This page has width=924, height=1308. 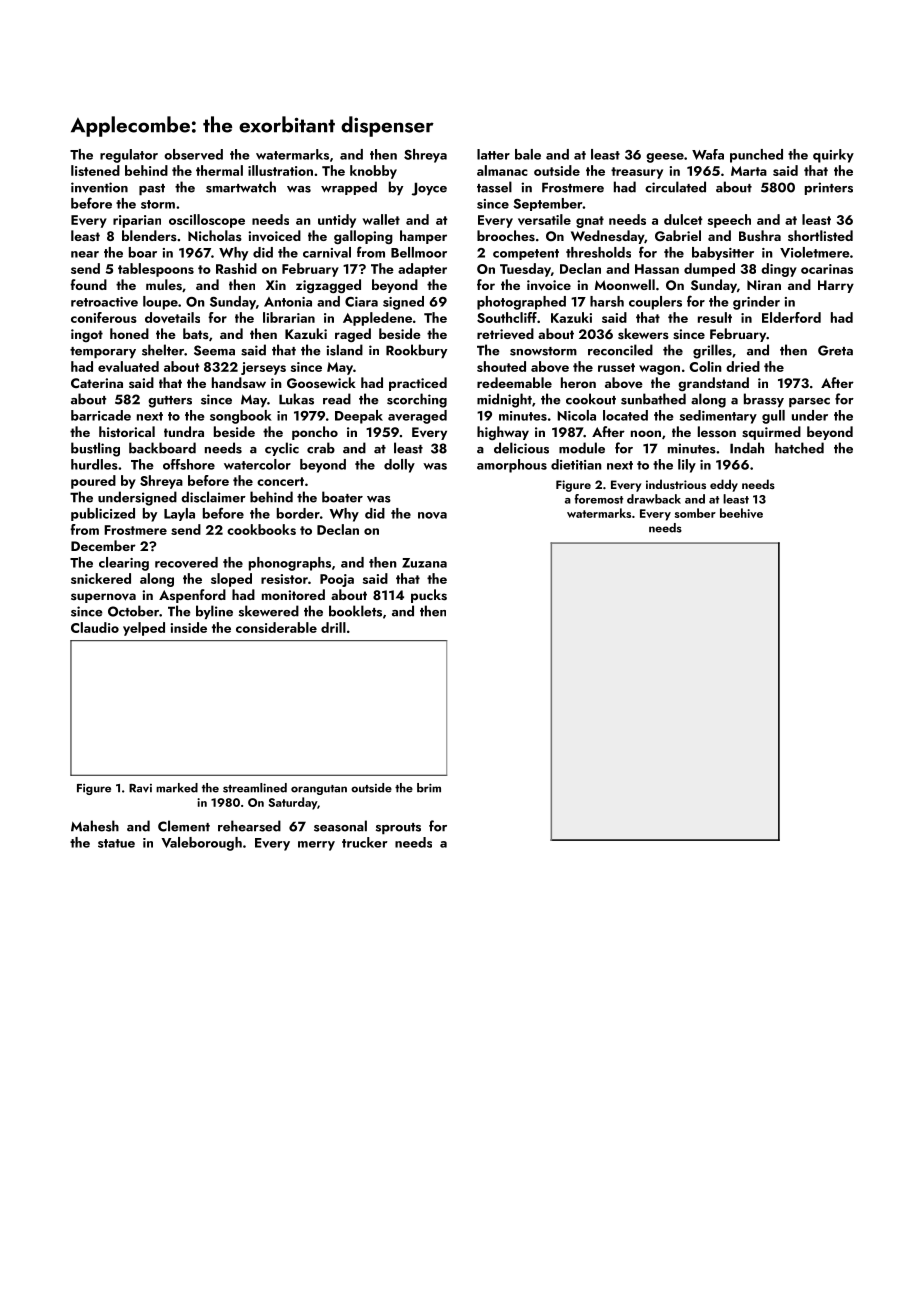 What do you see at coordinates (683, 219) in the page?
I see `dulcet` at bounding box center [683, 219].
